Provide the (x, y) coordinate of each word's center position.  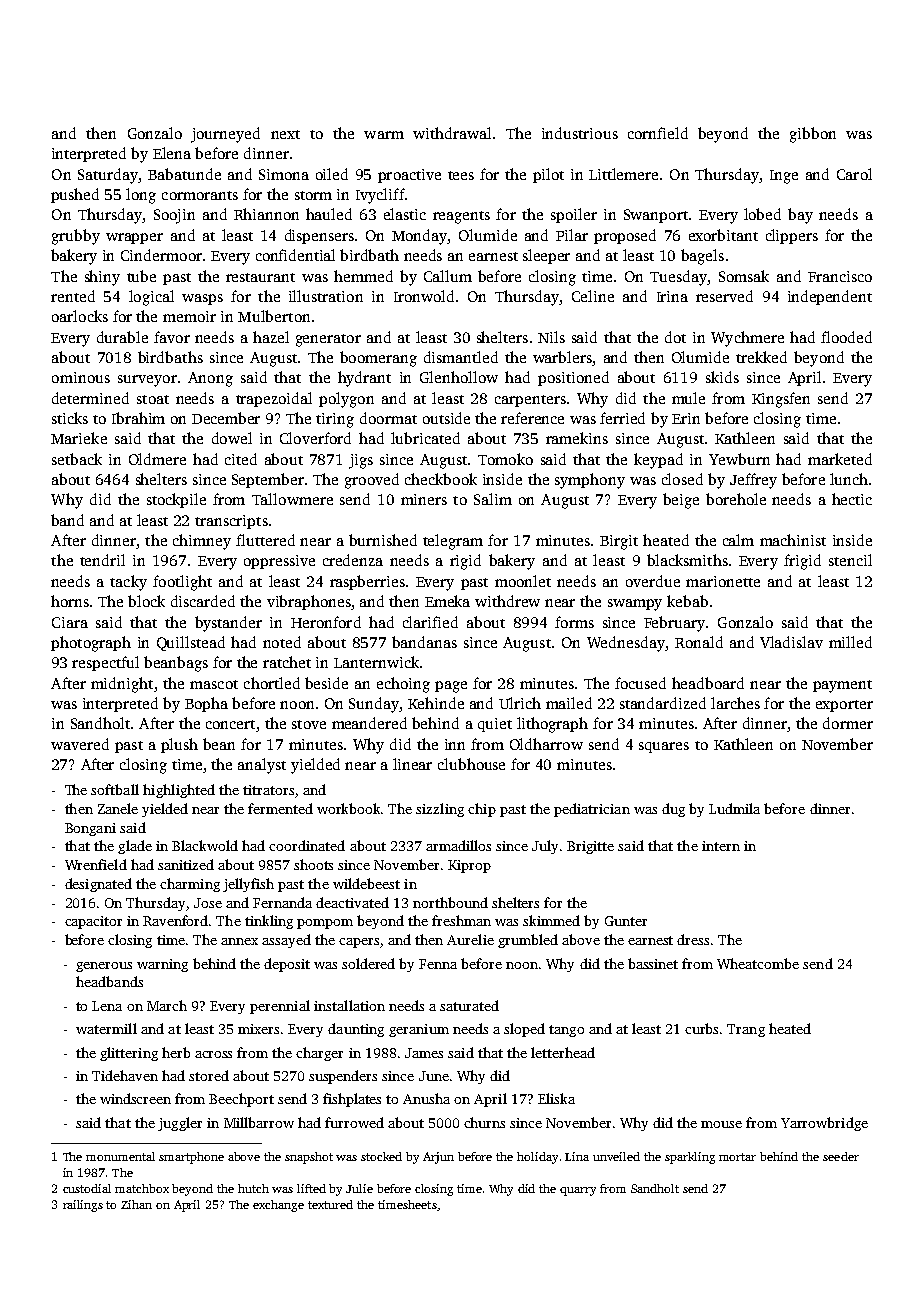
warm (384, 135)
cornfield (658, 133)
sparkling (690, 1158)
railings (83, 1206)
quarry (578, 1191)
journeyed (225, 135)
